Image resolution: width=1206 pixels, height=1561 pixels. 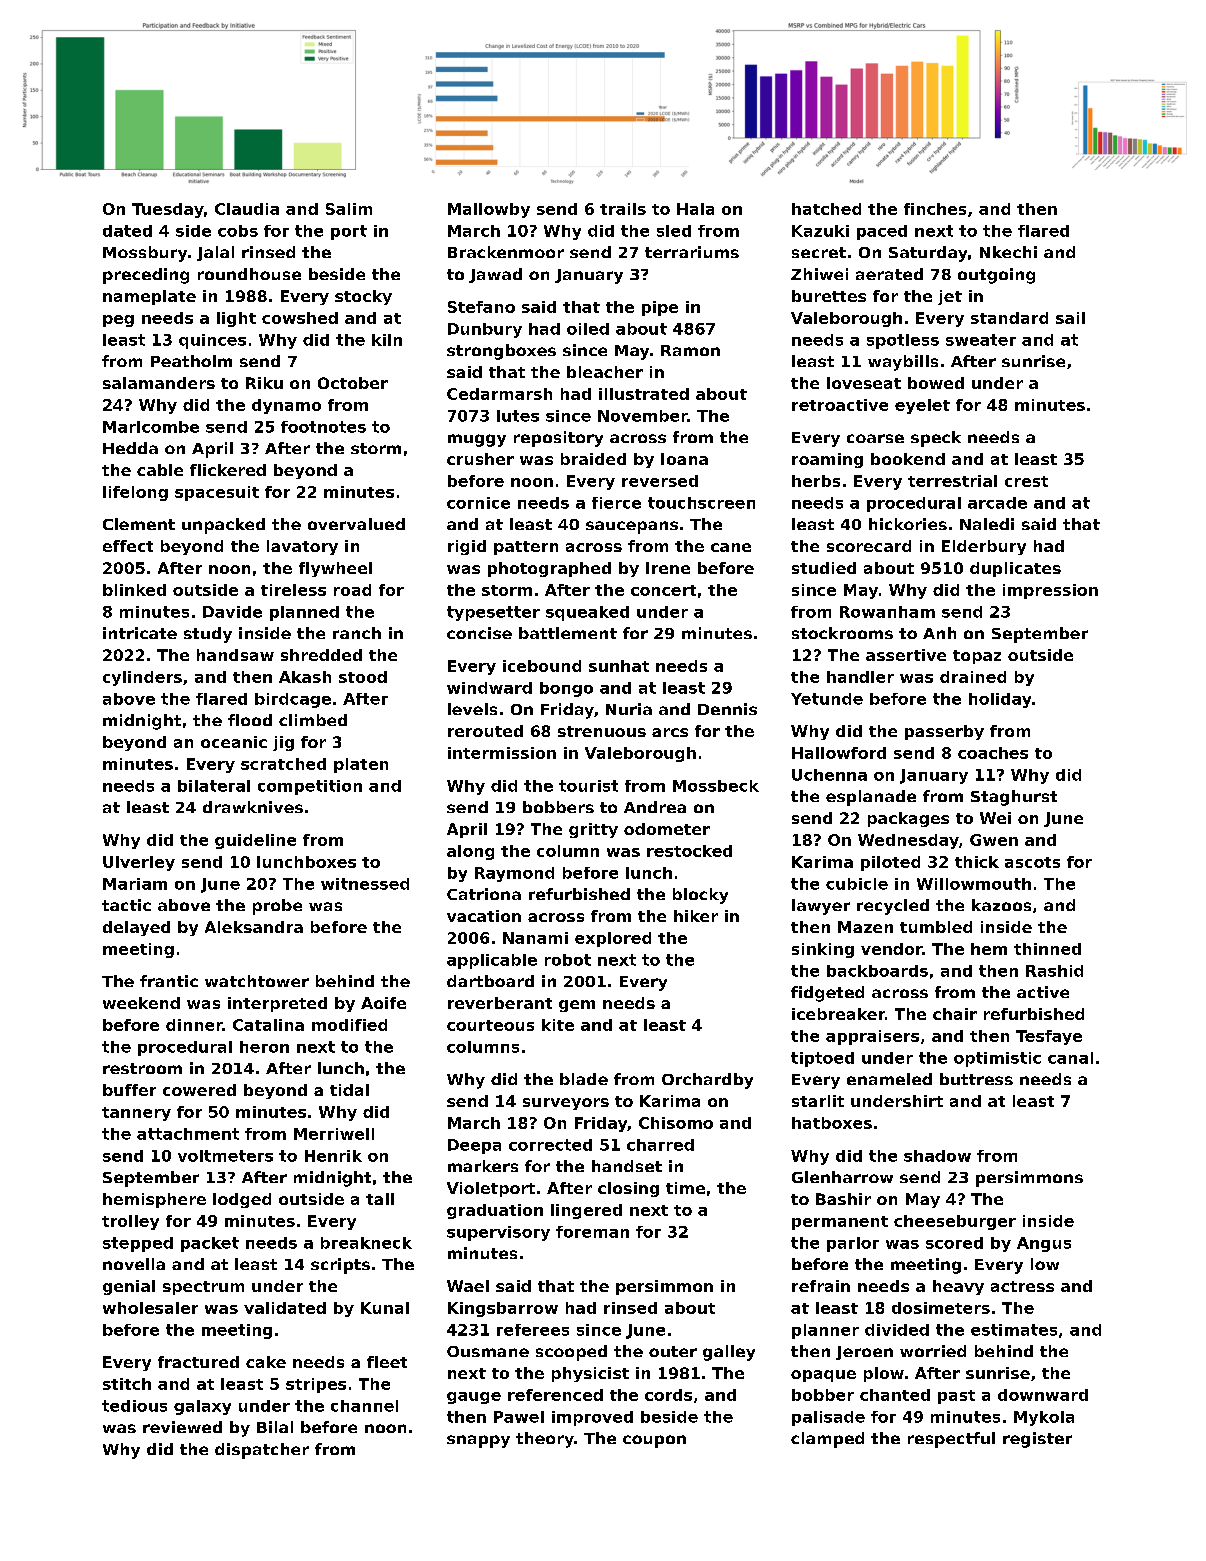 What do you see at coordinates (1044, 1244) in the page?
I see `Angus` at bounding box center [1044, 1244].
